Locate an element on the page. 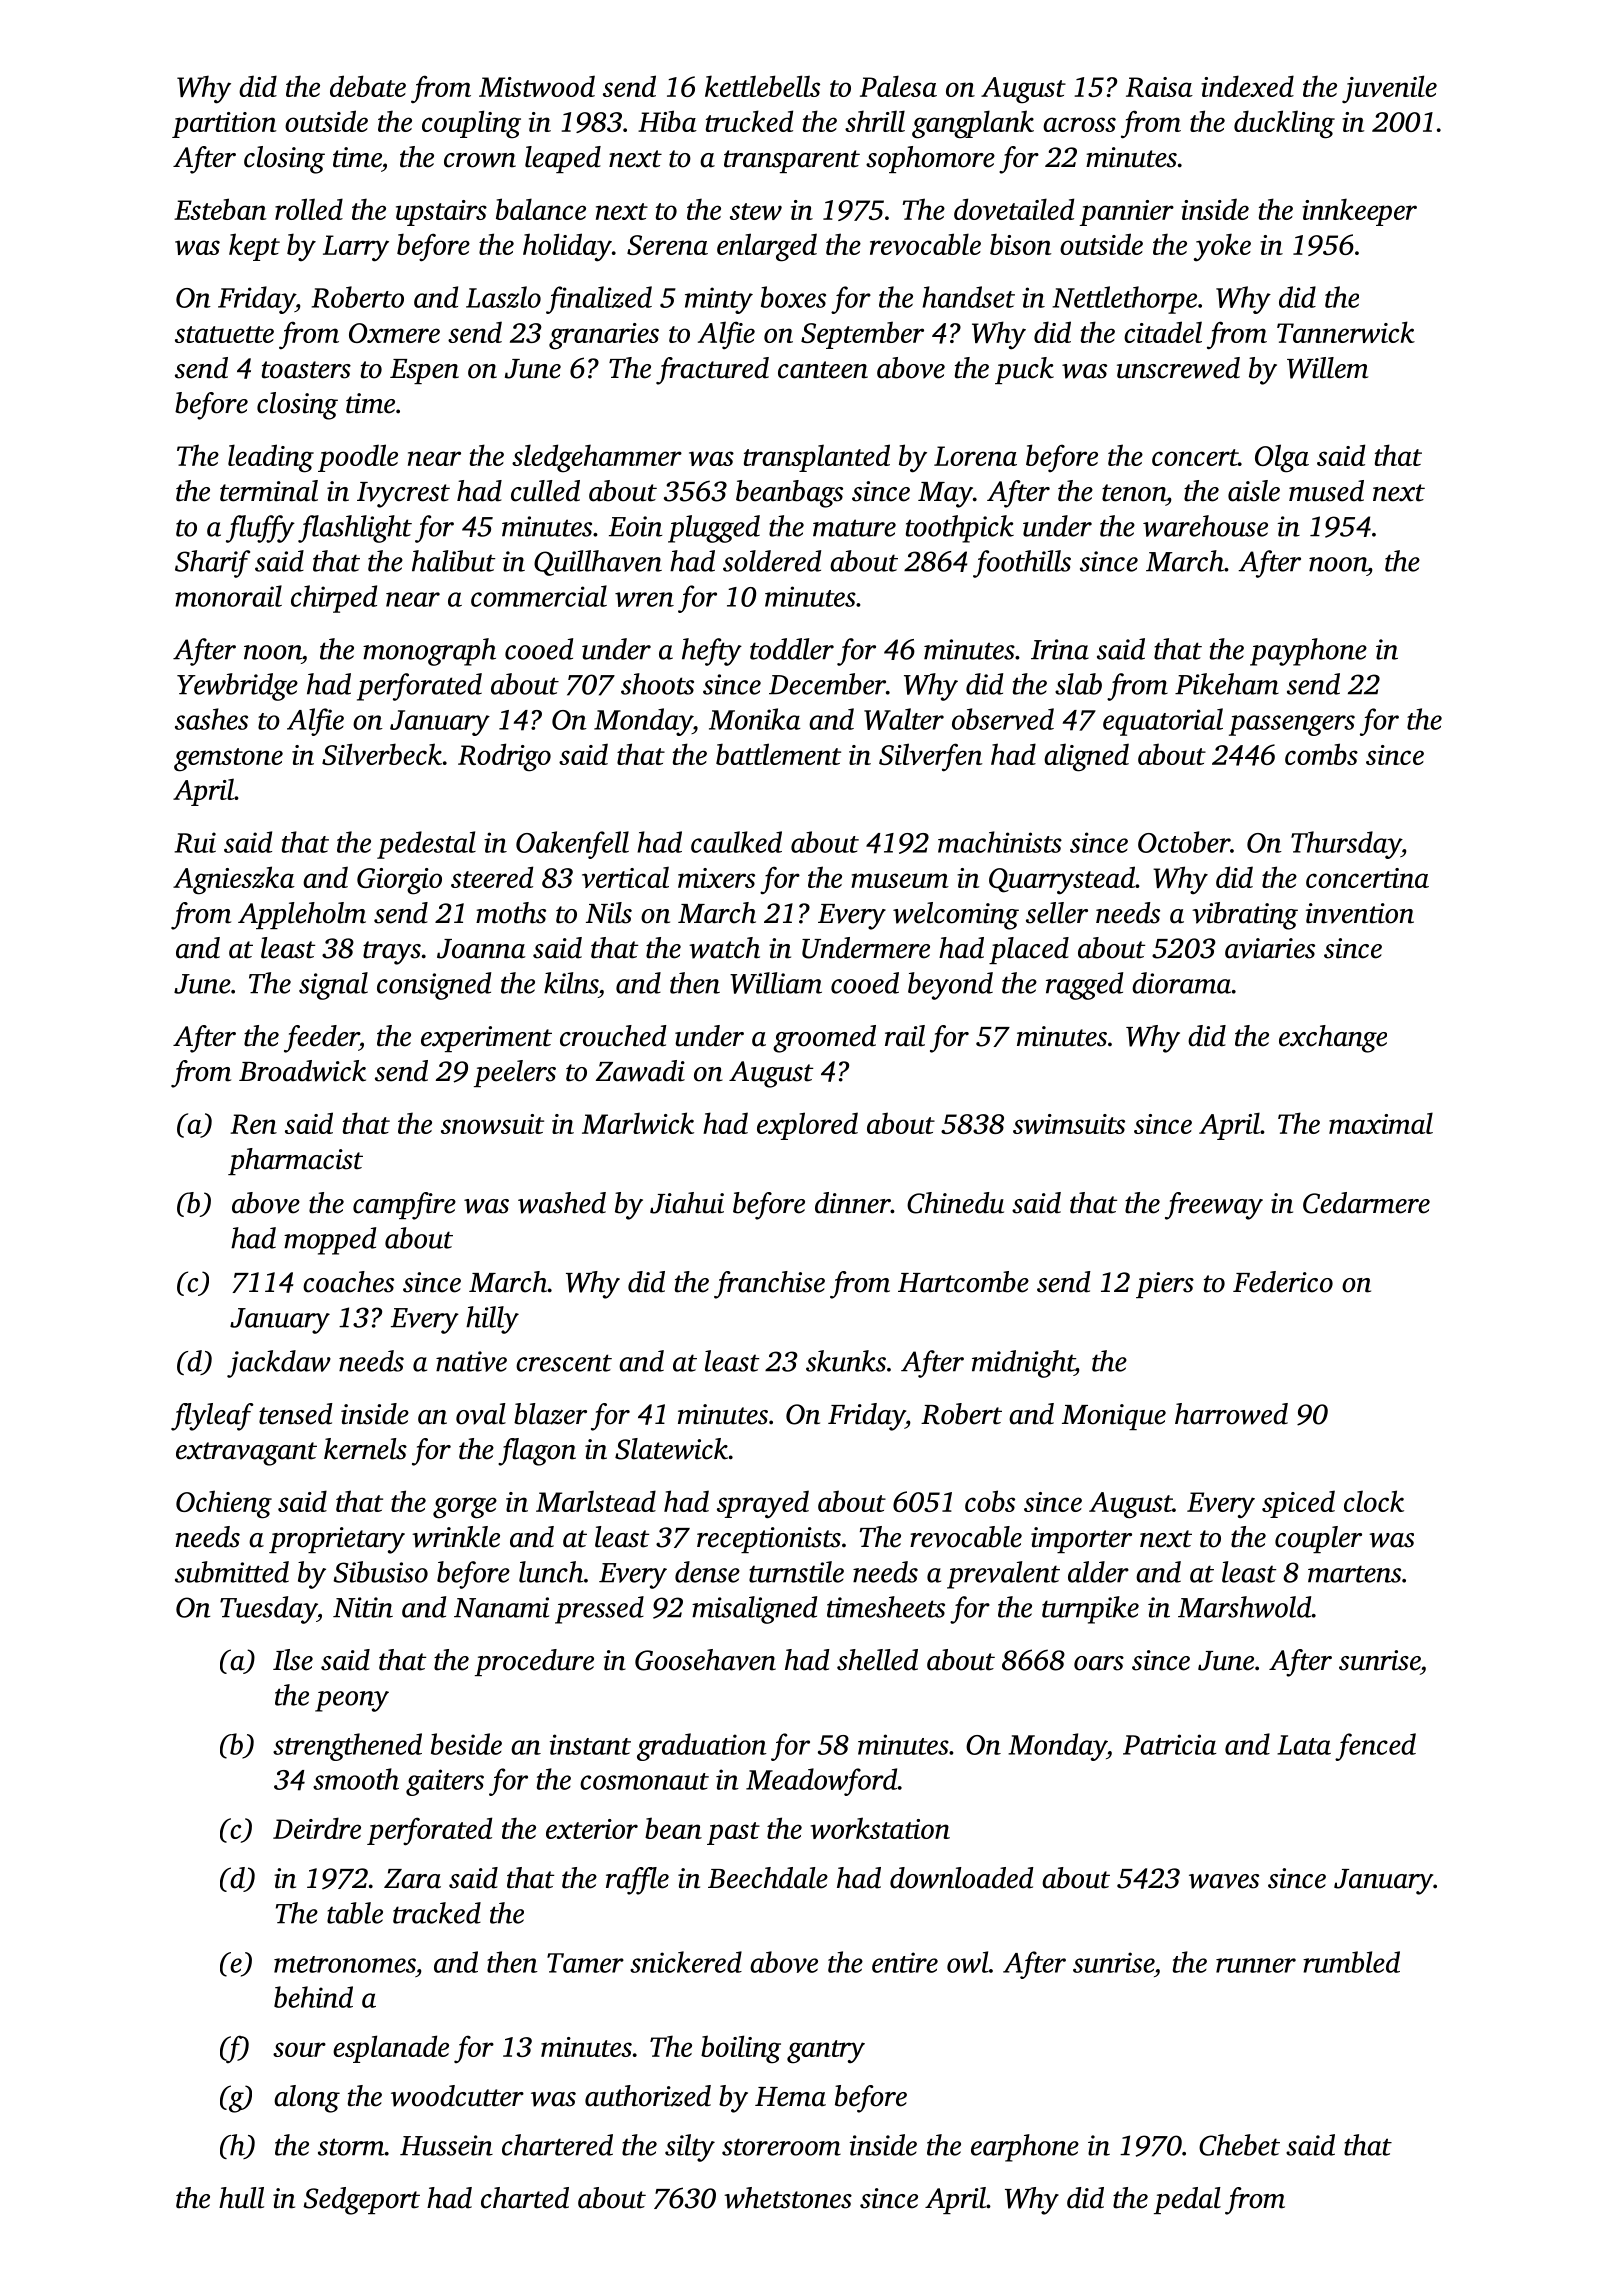 The width and height of the document is (1620, 2292). gorge is located at coordinates (465, 1508).
